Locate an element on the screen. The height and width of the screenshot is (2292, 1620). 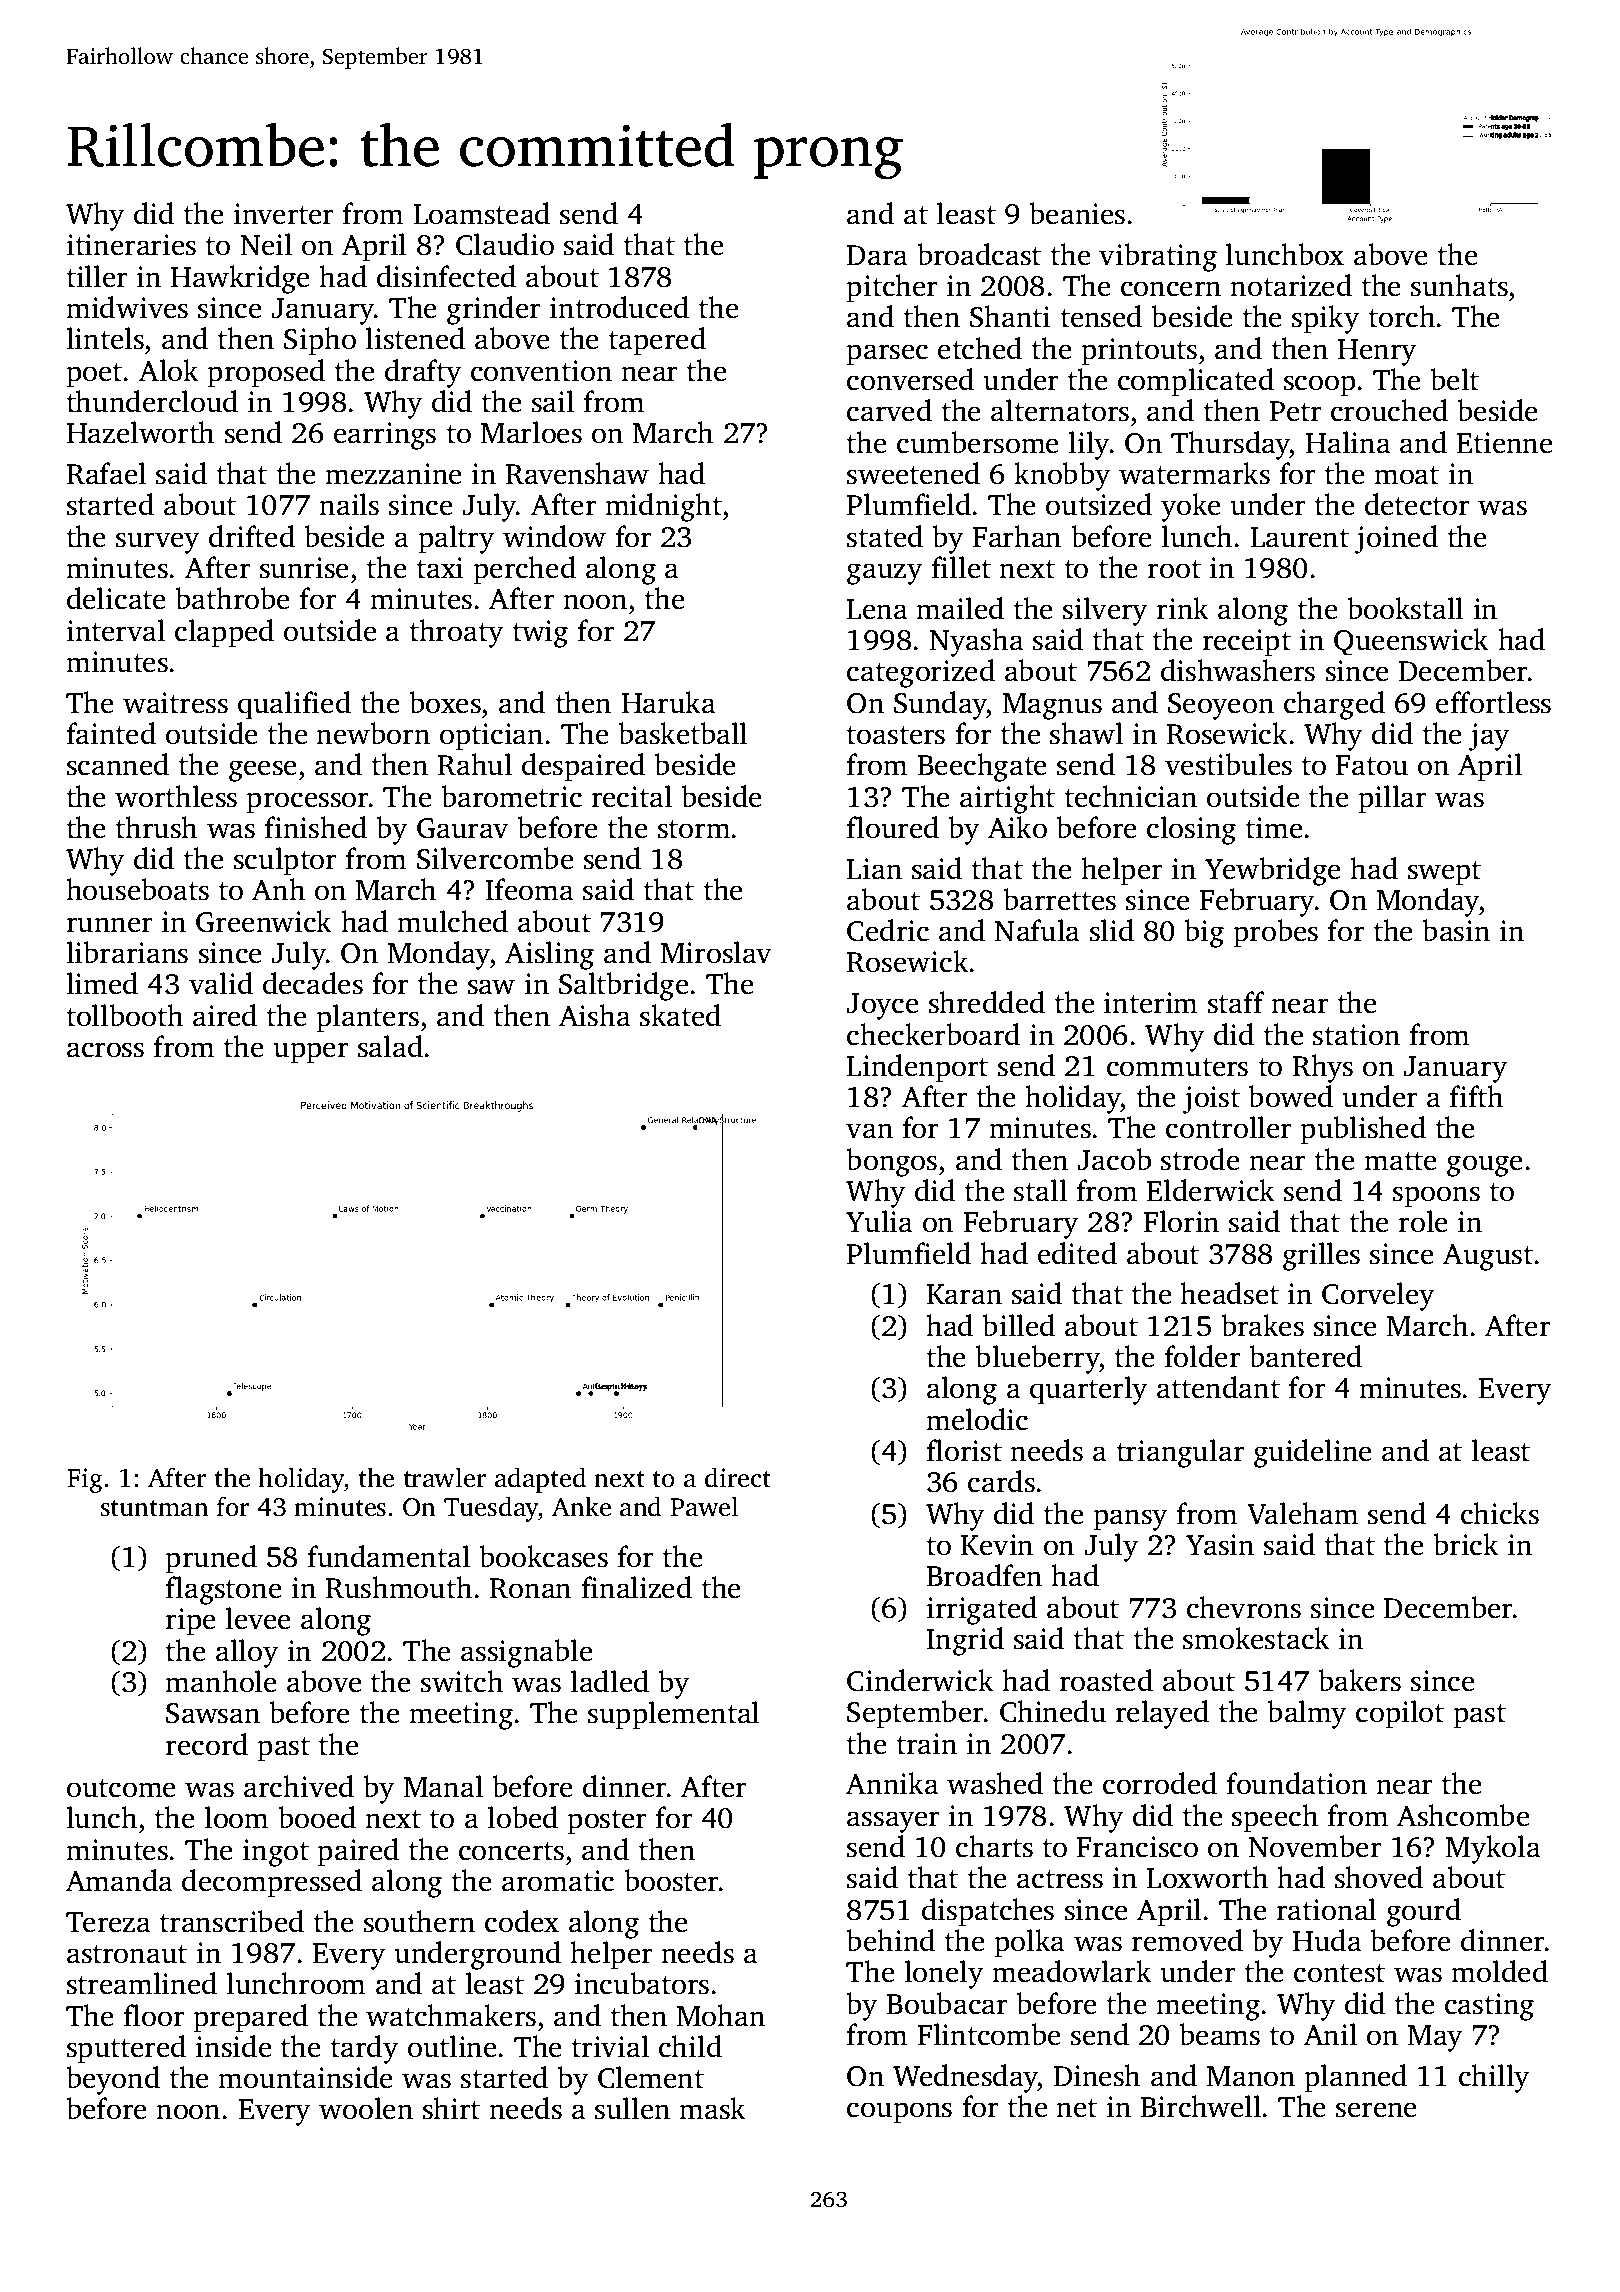
Neil is located at coordinates (266, 244).
